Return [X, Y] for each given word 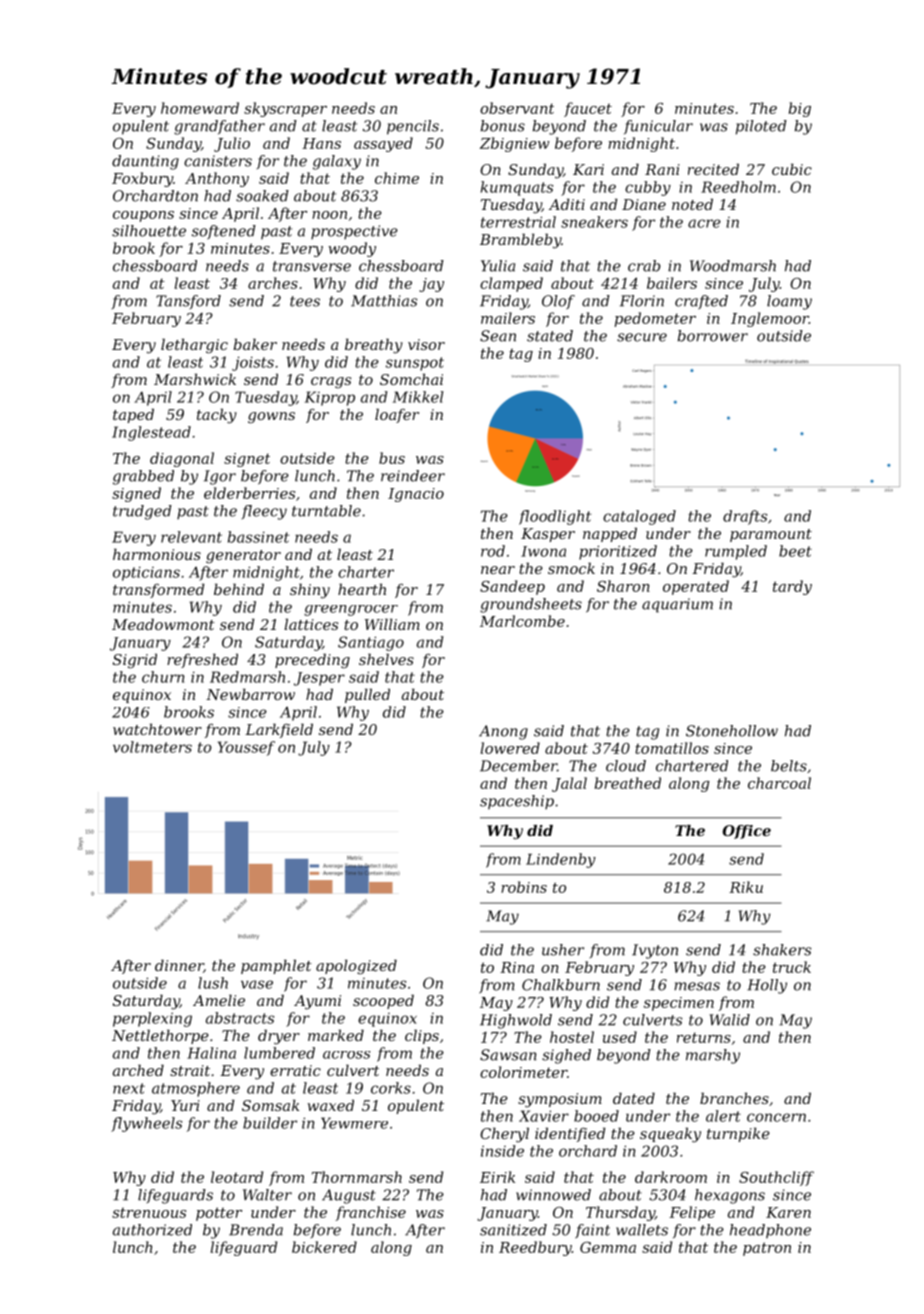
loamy [789, 302]
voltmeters [152, 747]
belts [789, 766]
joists [253, 363]
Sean [498, 336]
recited [713, 169]
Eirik [497, 1177]
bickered [324, 1247]
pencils [413, 127]
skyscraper [285, 109]
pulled [367, 695]
